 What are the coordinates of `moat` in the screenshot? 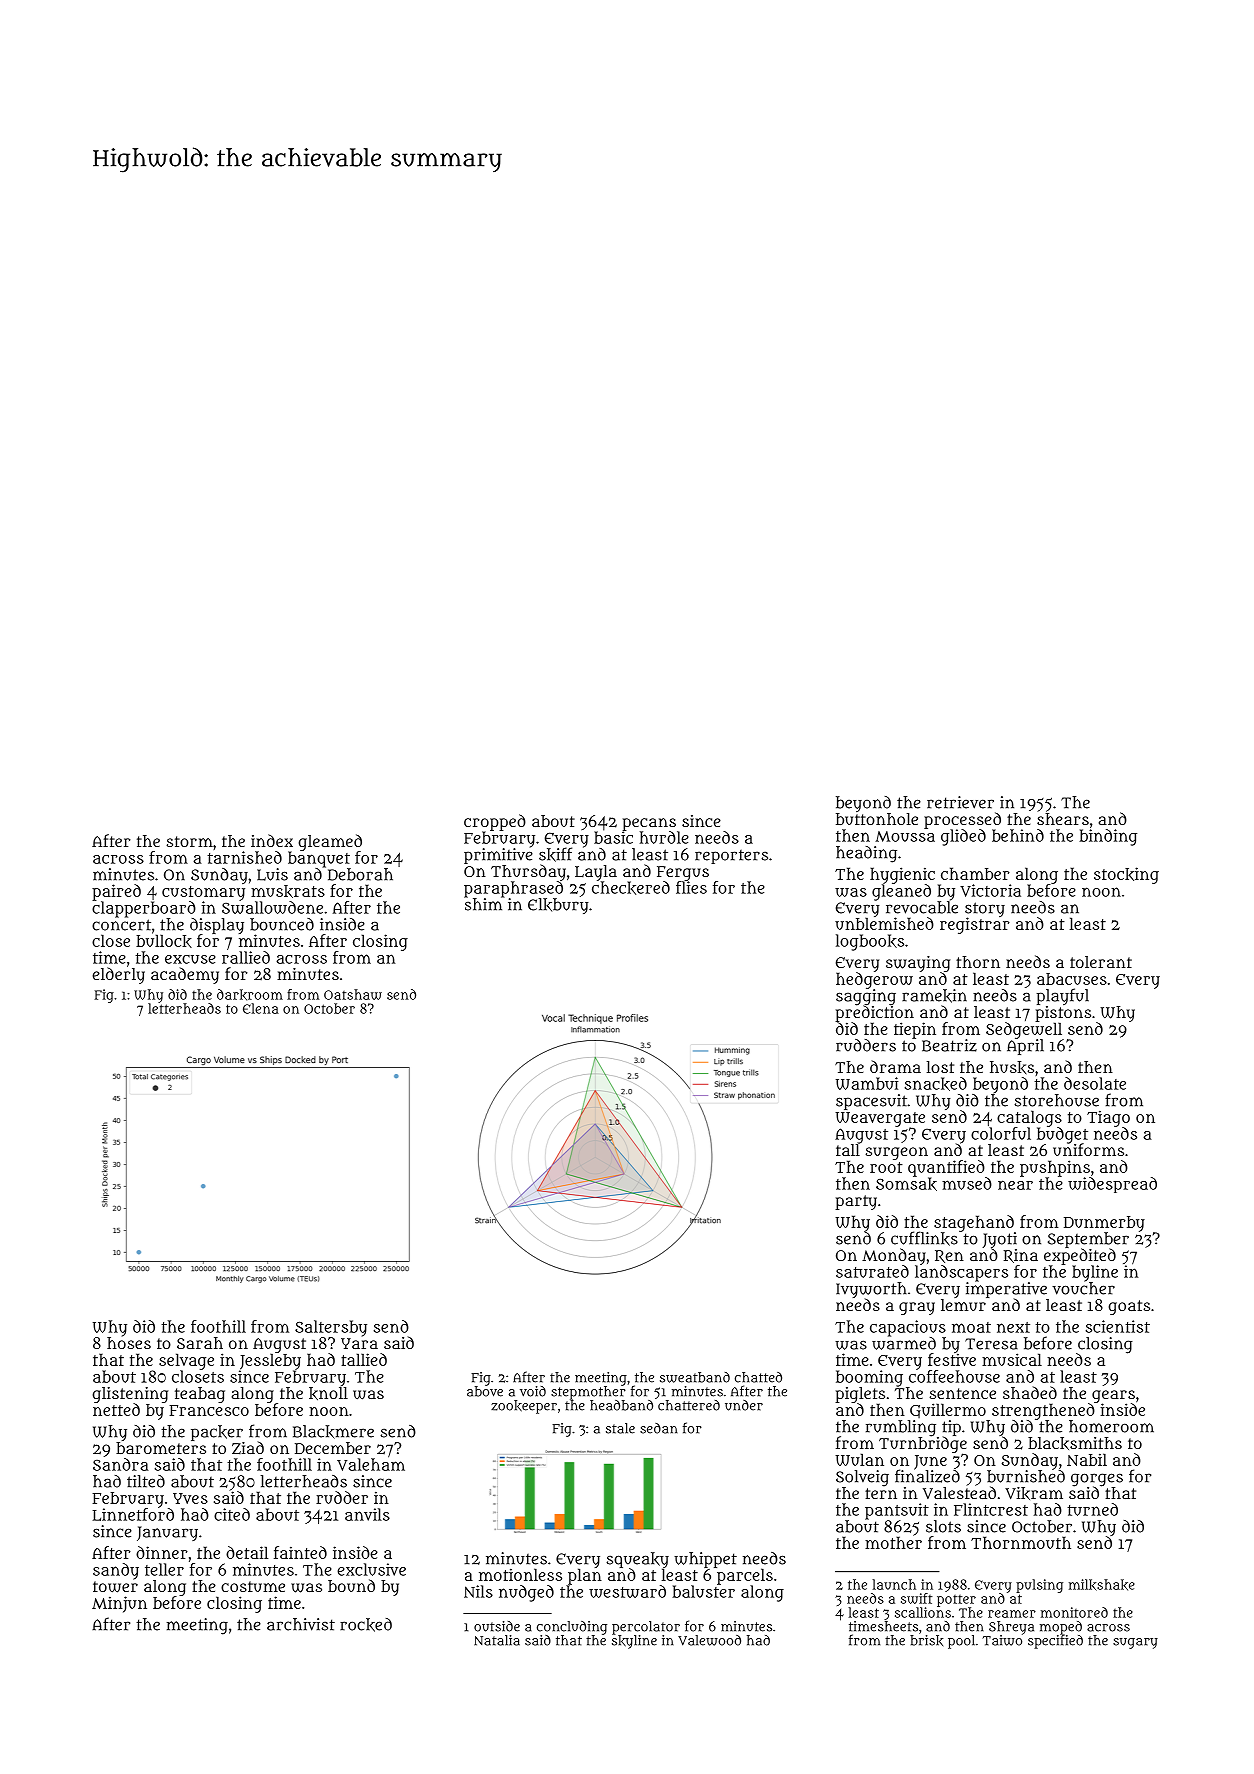 It's located at (971, 1327).
